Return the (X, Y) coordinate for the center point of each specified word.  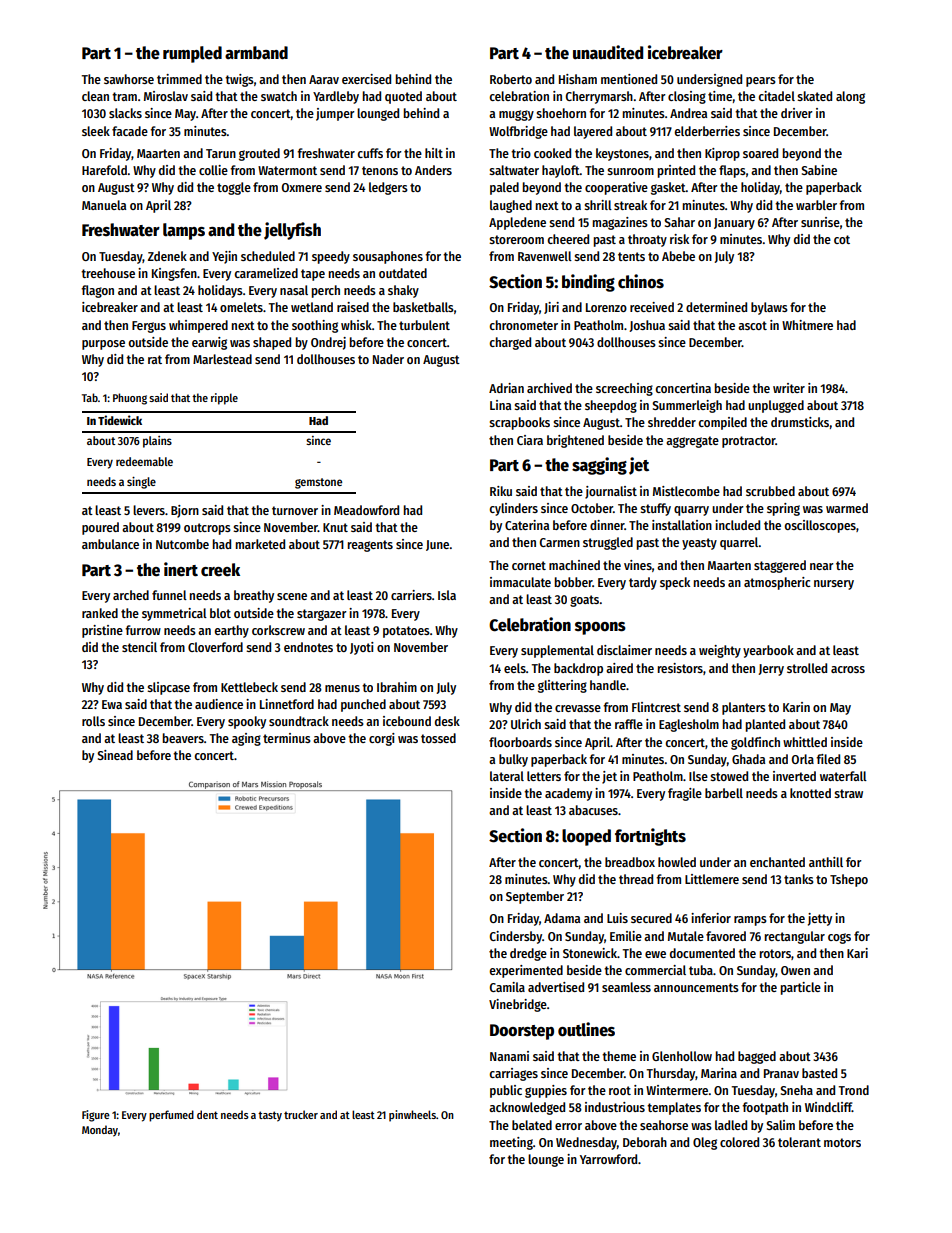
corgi (382, 739)
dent (207, 1114)
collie (213, 170)
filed (828, 759)
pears (761, 82)
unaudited (608, 52)
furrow (143, 630)
